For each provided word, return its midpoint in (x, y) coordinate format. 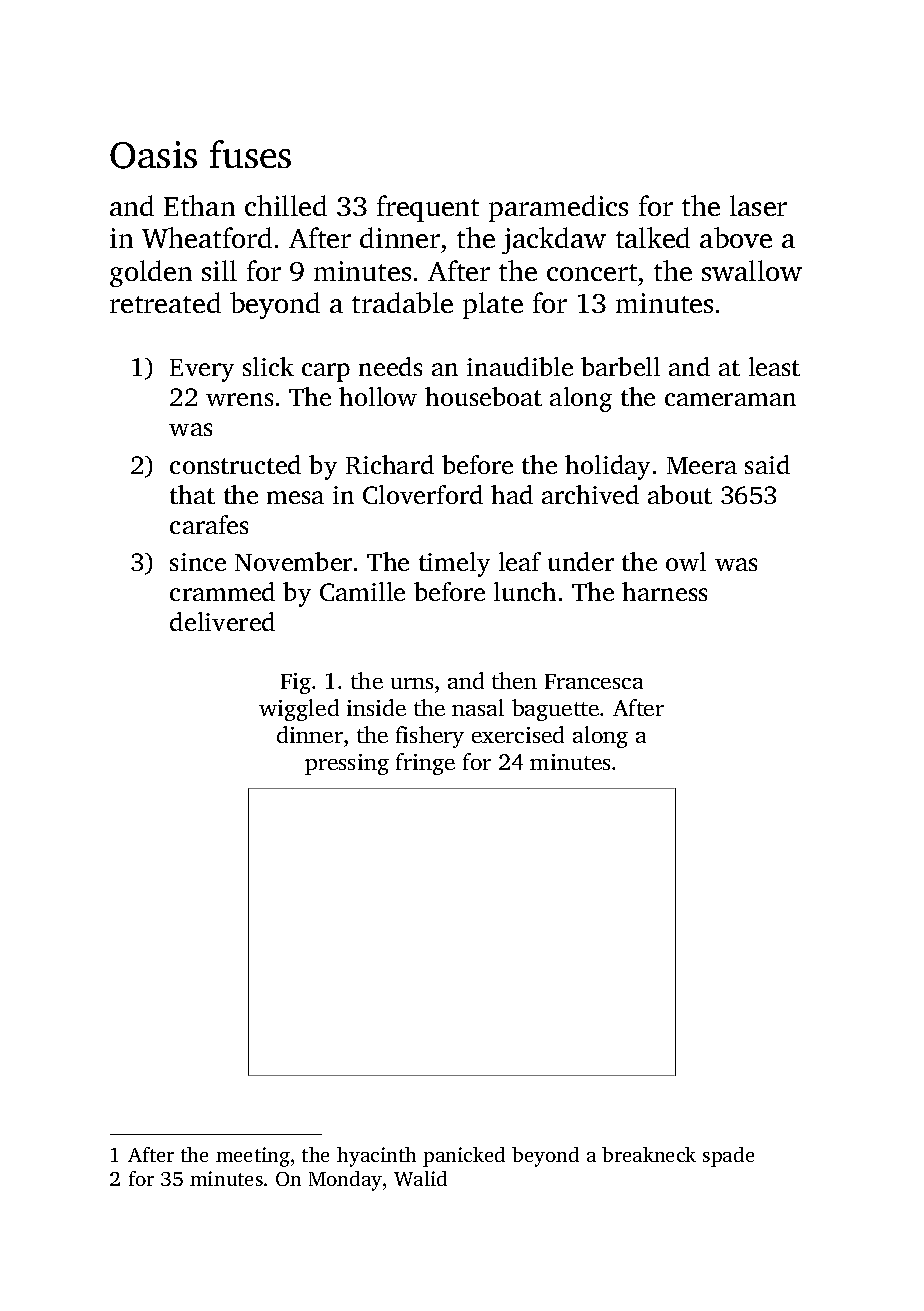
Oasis (153, 155)
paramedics (558, 208)
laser (758, 205)
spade (728, 1157)
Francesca (594, 681)
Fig (296, 683)
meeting (253, 1157)
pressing (347, 764)
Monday (345, 1181)
